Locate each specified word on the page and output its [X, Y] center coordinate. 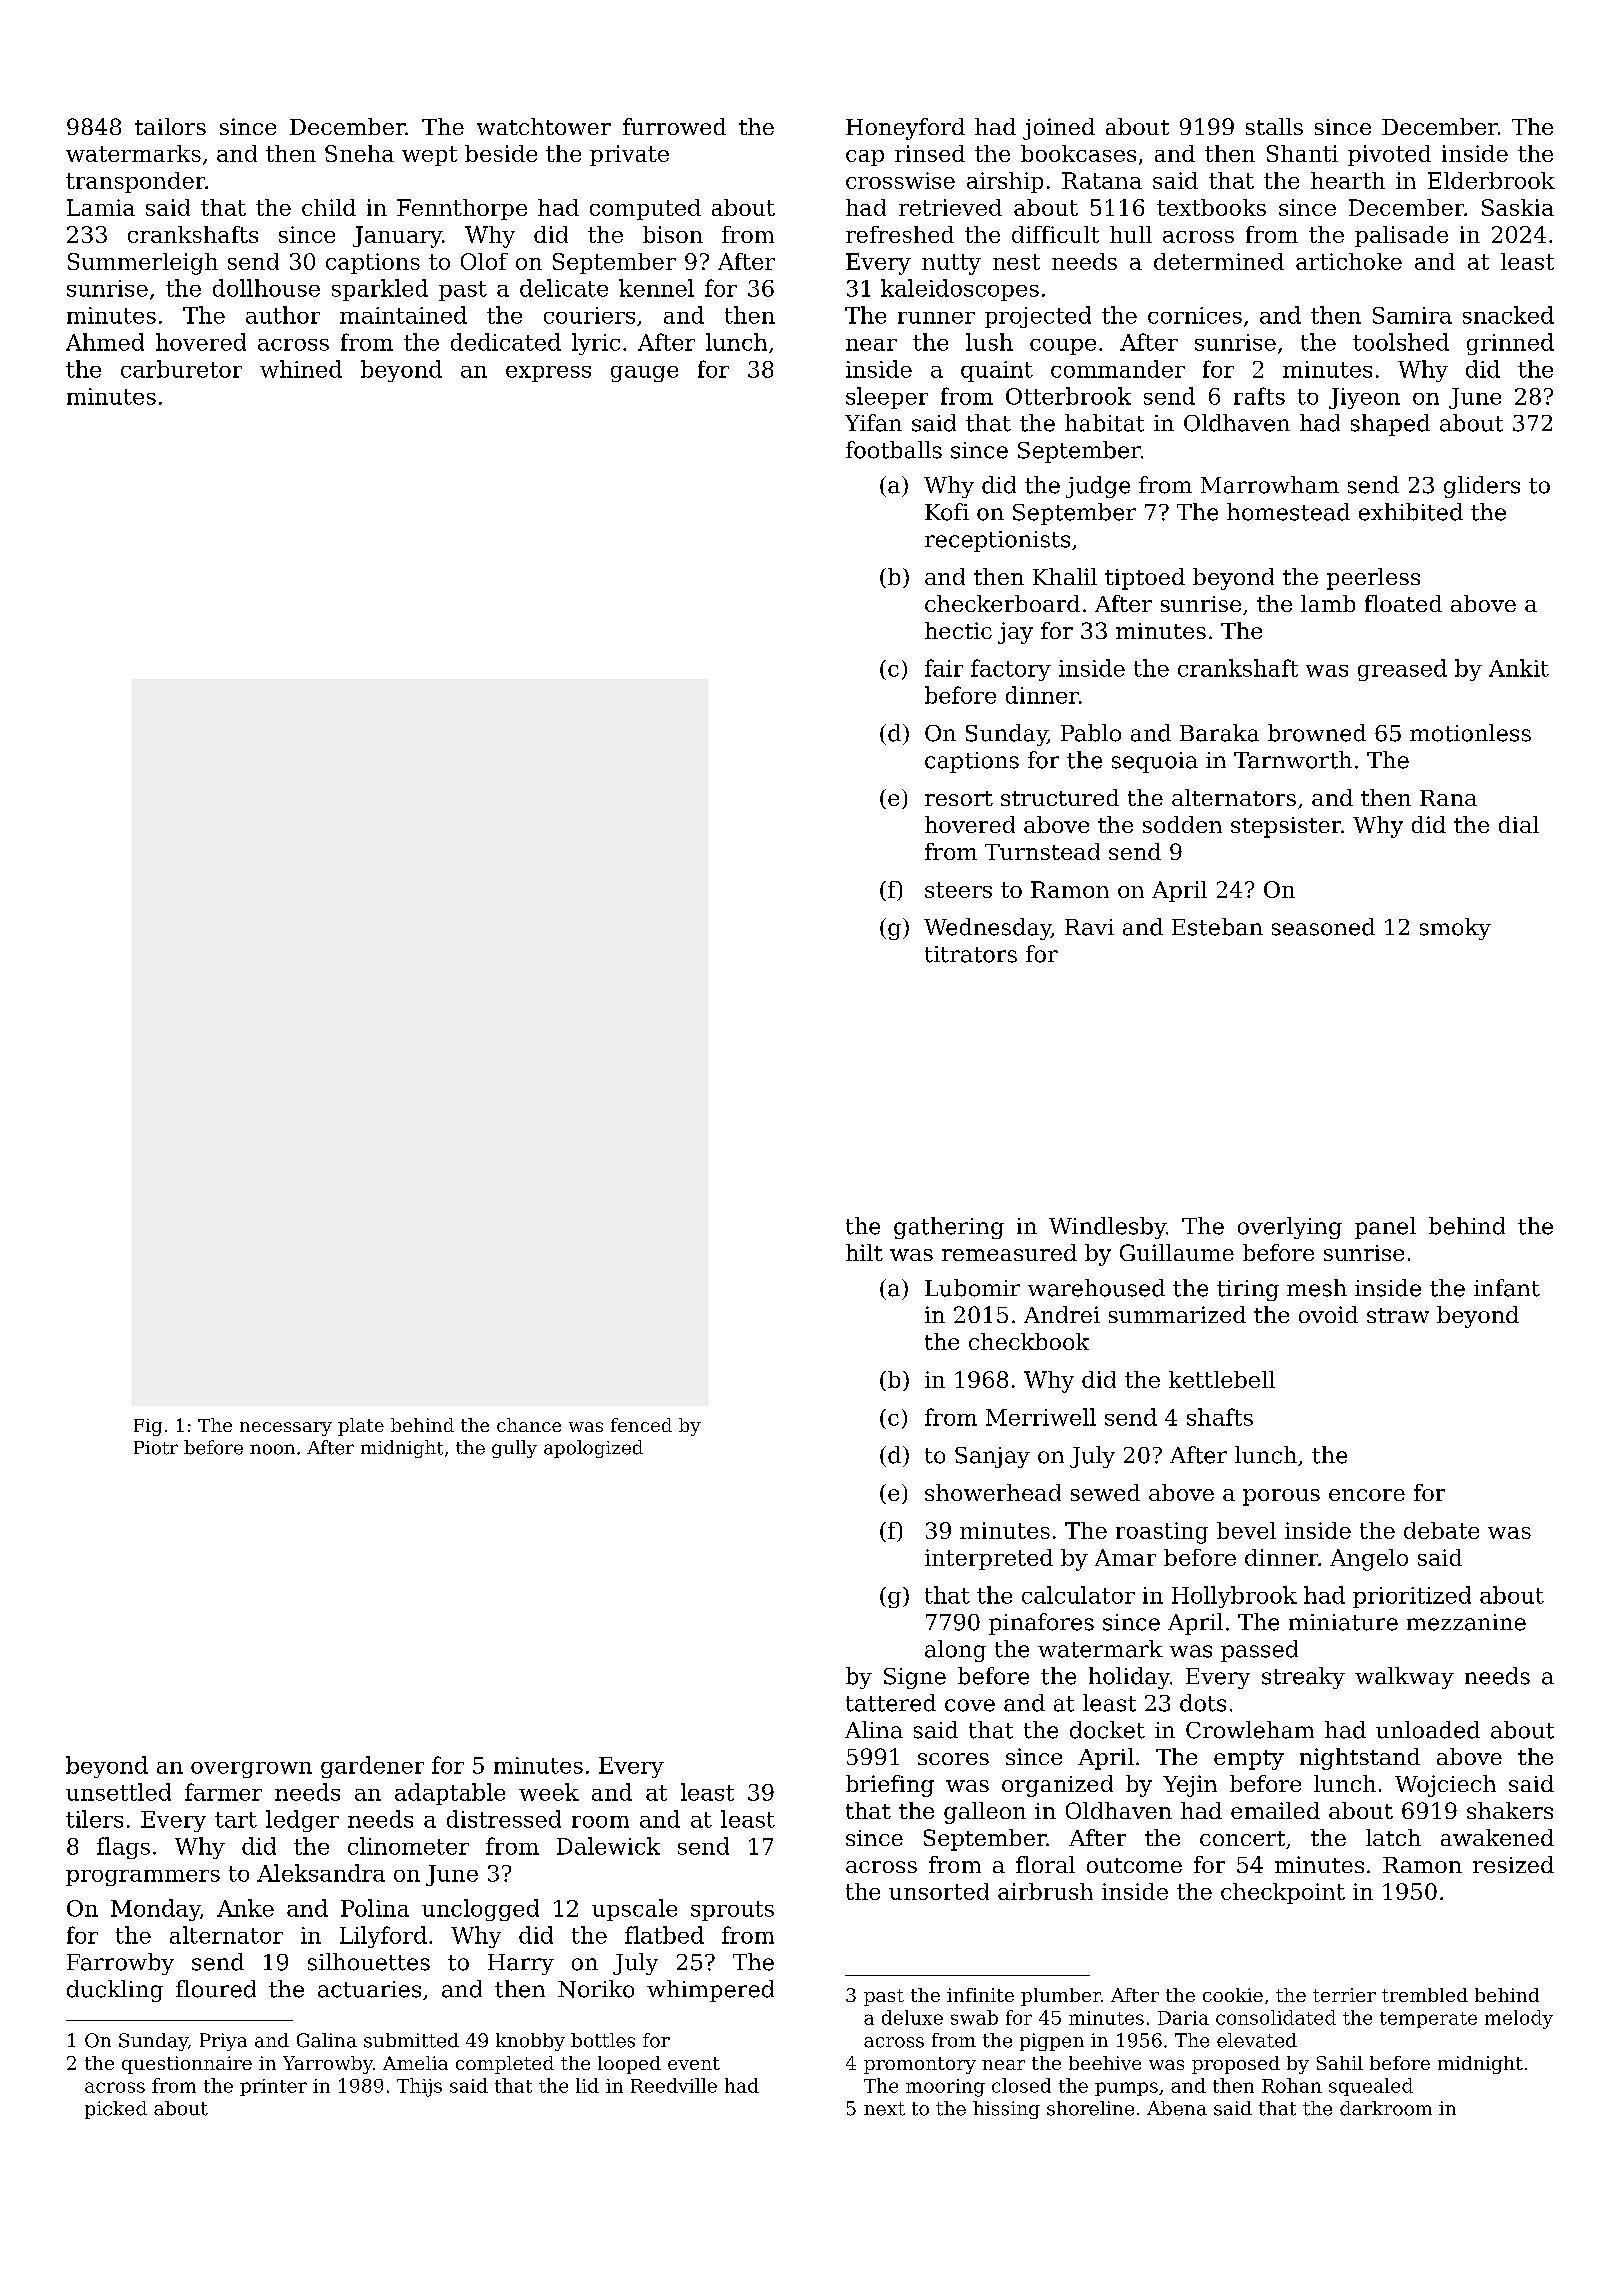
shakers [1510, 1810]
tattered [891, 1703]
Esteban [1217, 927]
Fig [148, 1427]
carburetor [181, 369]
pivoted [1389, 155]
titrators [971, 954]
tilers [94, 1819]
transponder [135, 182]
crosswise [900, 180]
